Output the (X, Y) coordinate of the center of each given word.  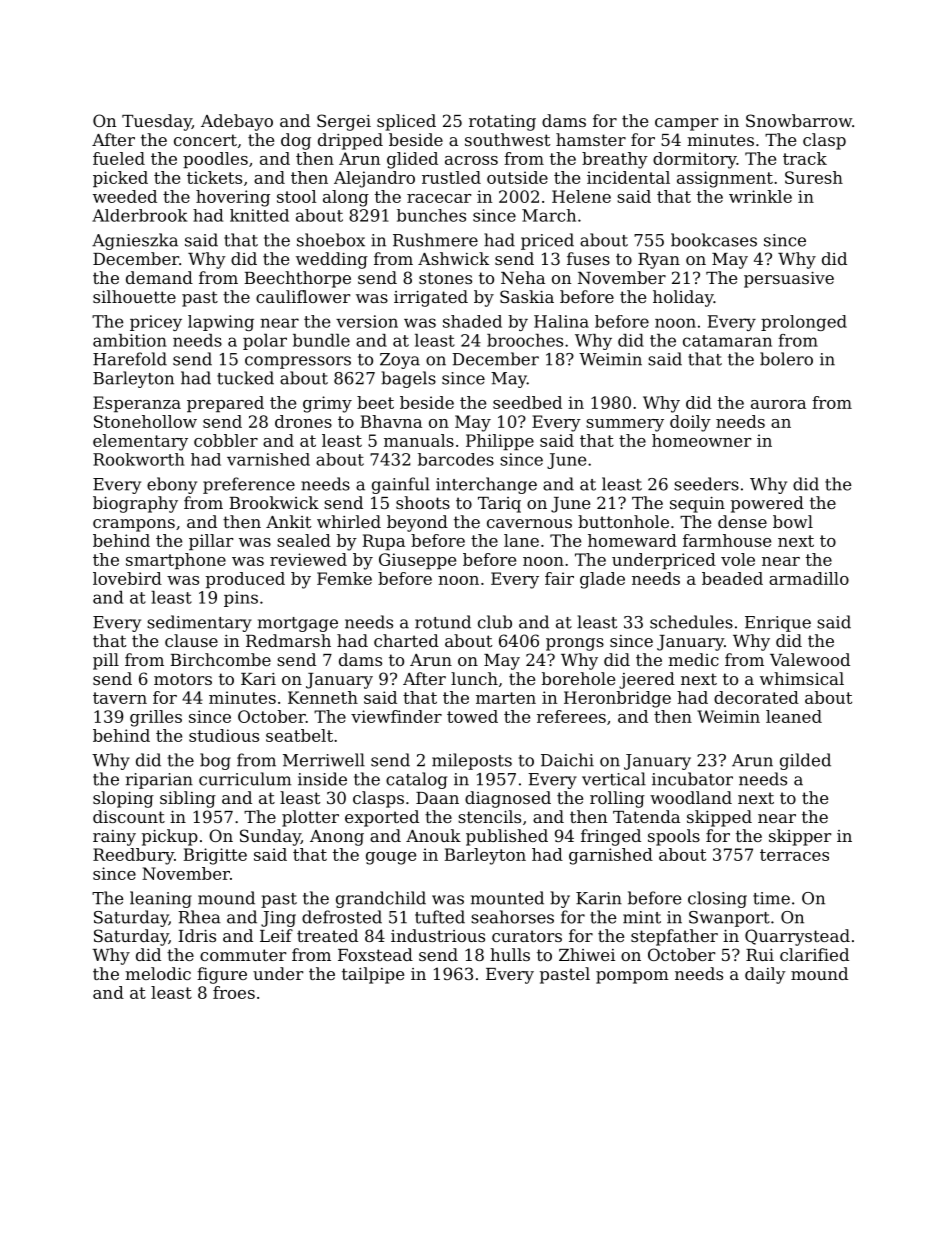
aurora (778, 404)
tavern (120, 698)
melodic (158, 973)
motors (183, 679)
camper (686, 124)
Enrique (778, 624)
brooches (525, 340)
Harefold (130, 359)
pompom (632, 977)
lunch (474, 678)
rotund (443, 622)
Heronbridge (617, 699)
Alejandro (374, 179)
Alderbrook (140, 215)
